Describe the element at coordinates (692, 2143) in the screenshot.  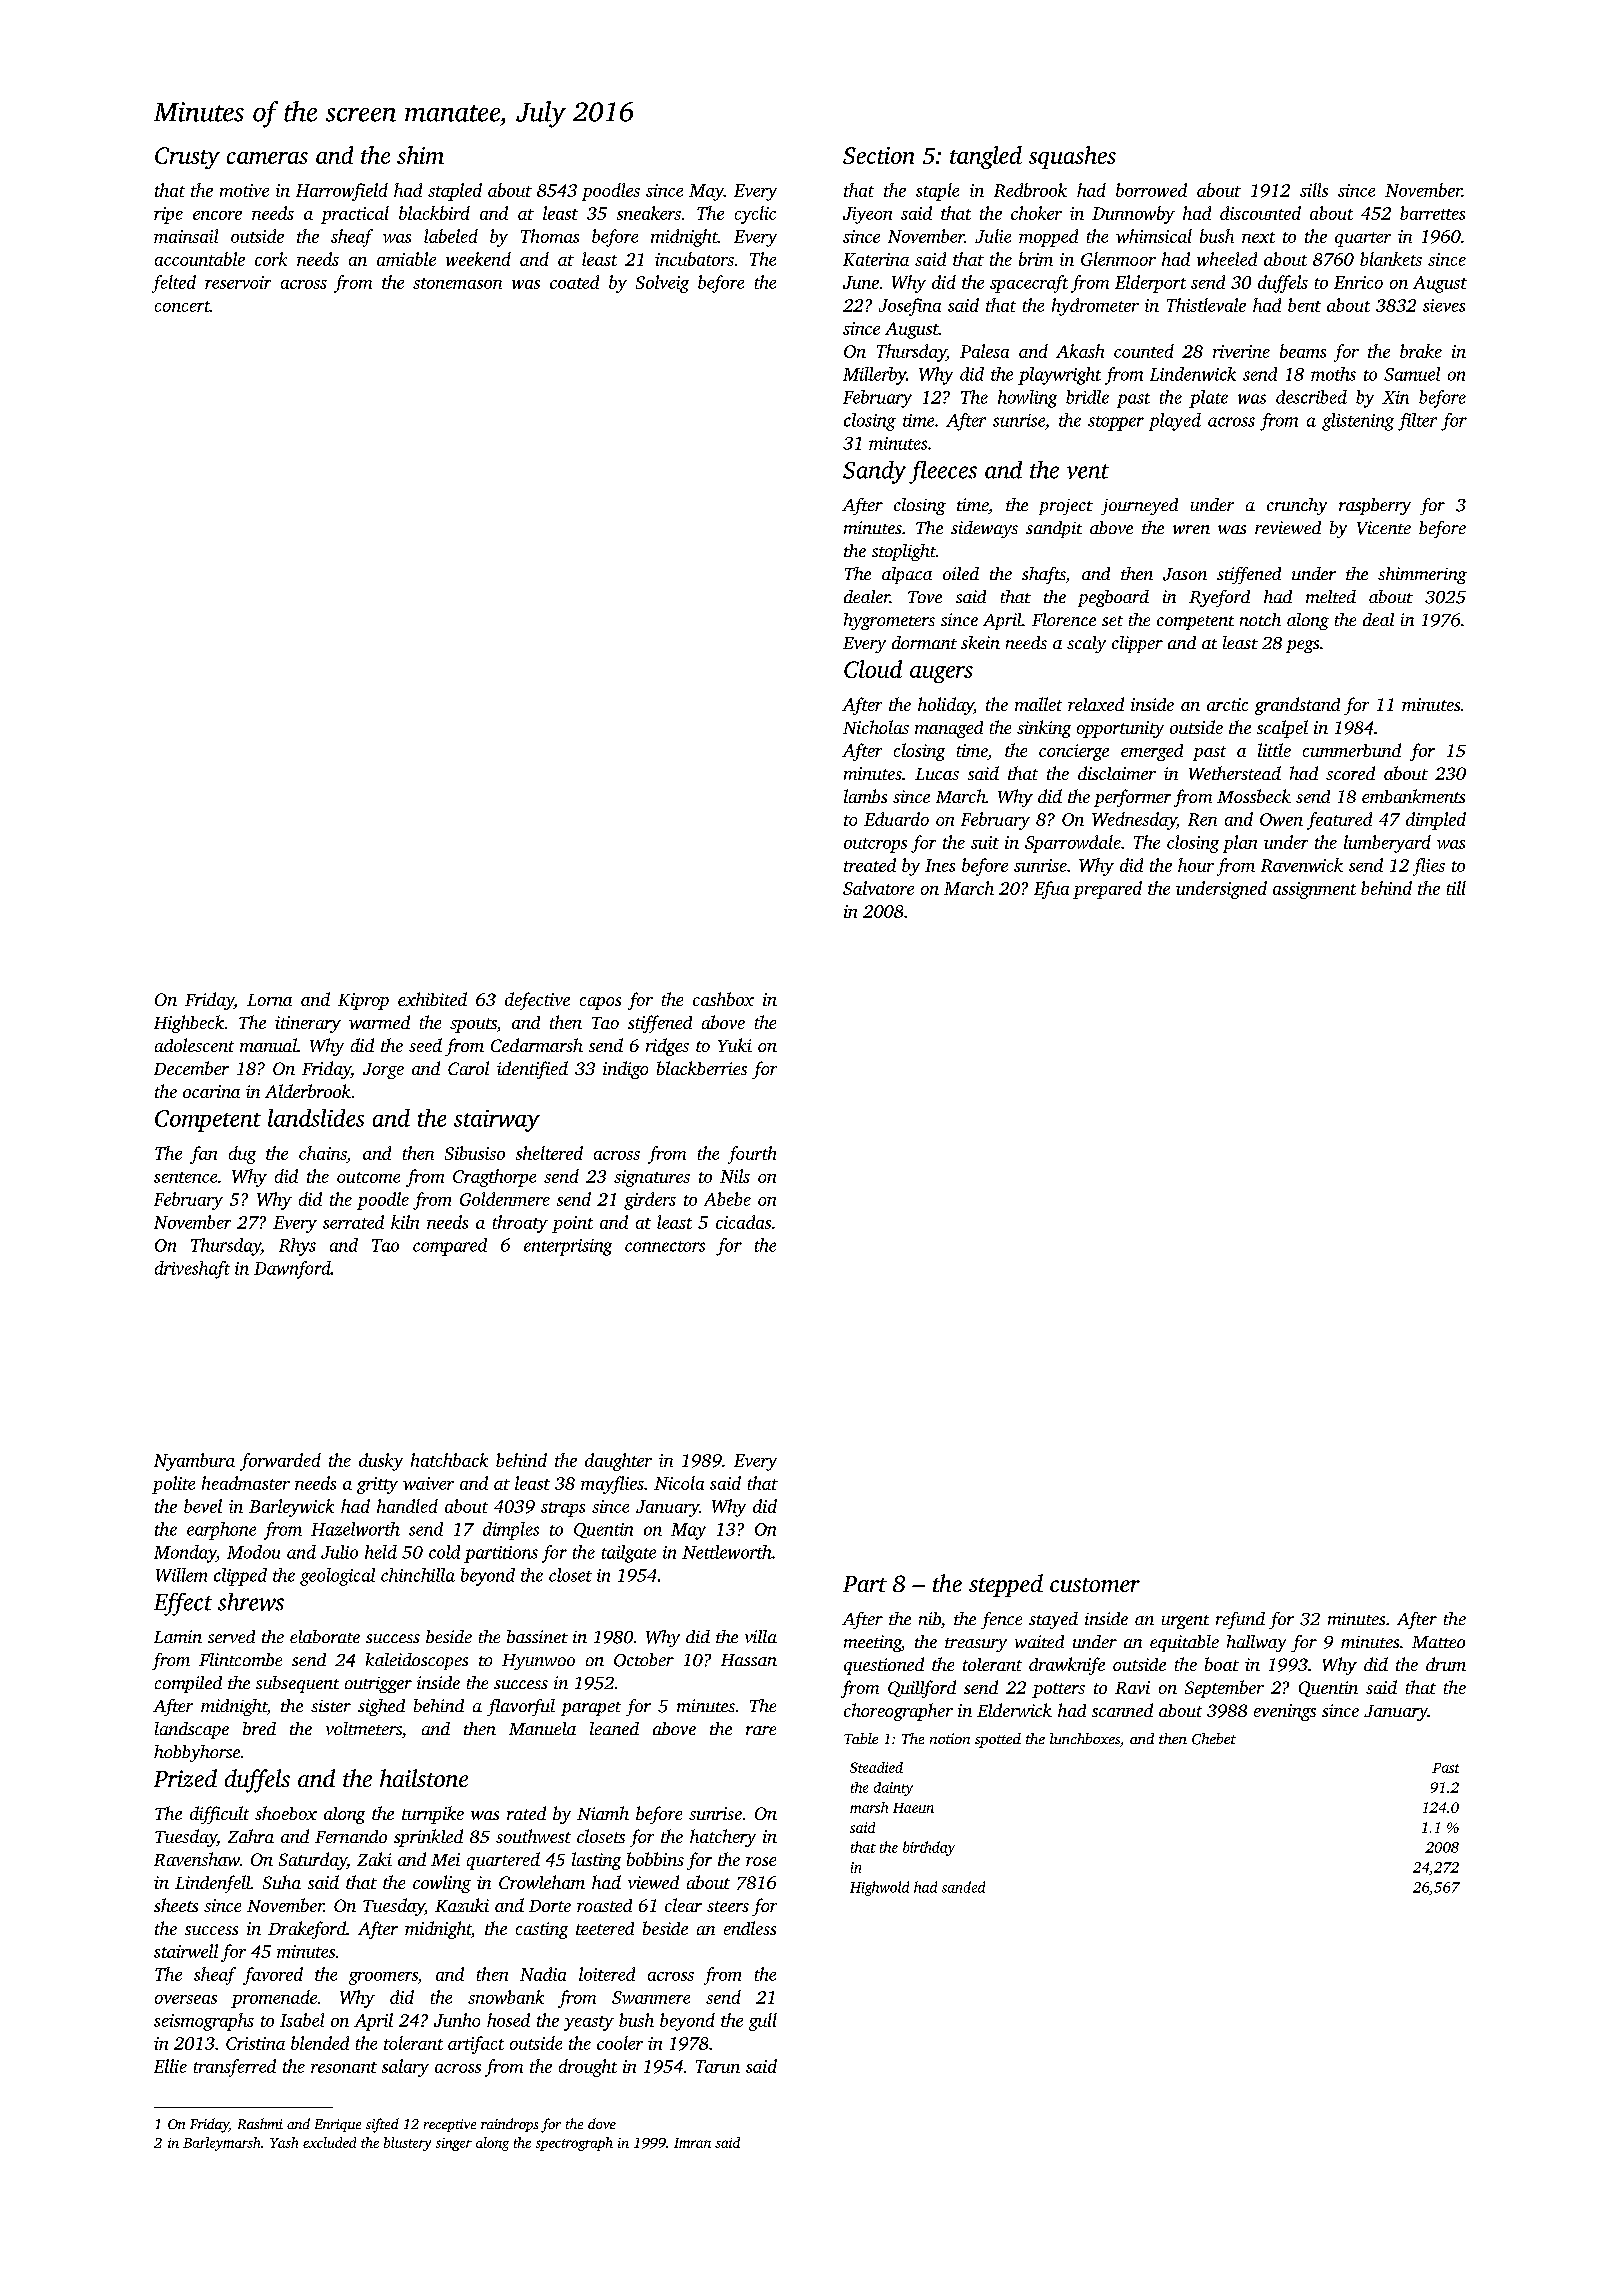
I see `Imran` at that location.
